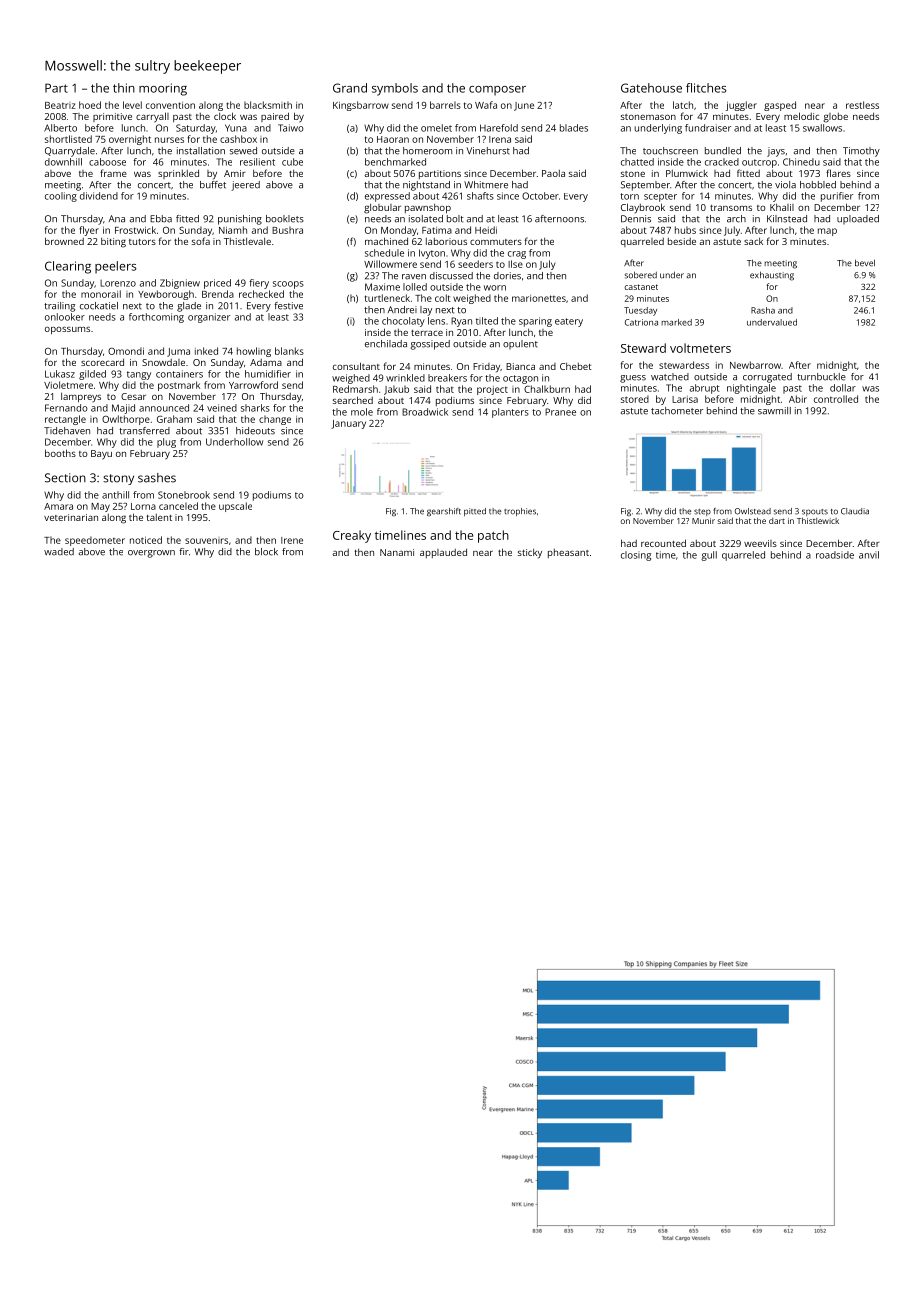 This screenshot has width=924, height=1308. Describe the element at coordinates (425, 412) in the screenshot. I see `Broadwick` at that location.
